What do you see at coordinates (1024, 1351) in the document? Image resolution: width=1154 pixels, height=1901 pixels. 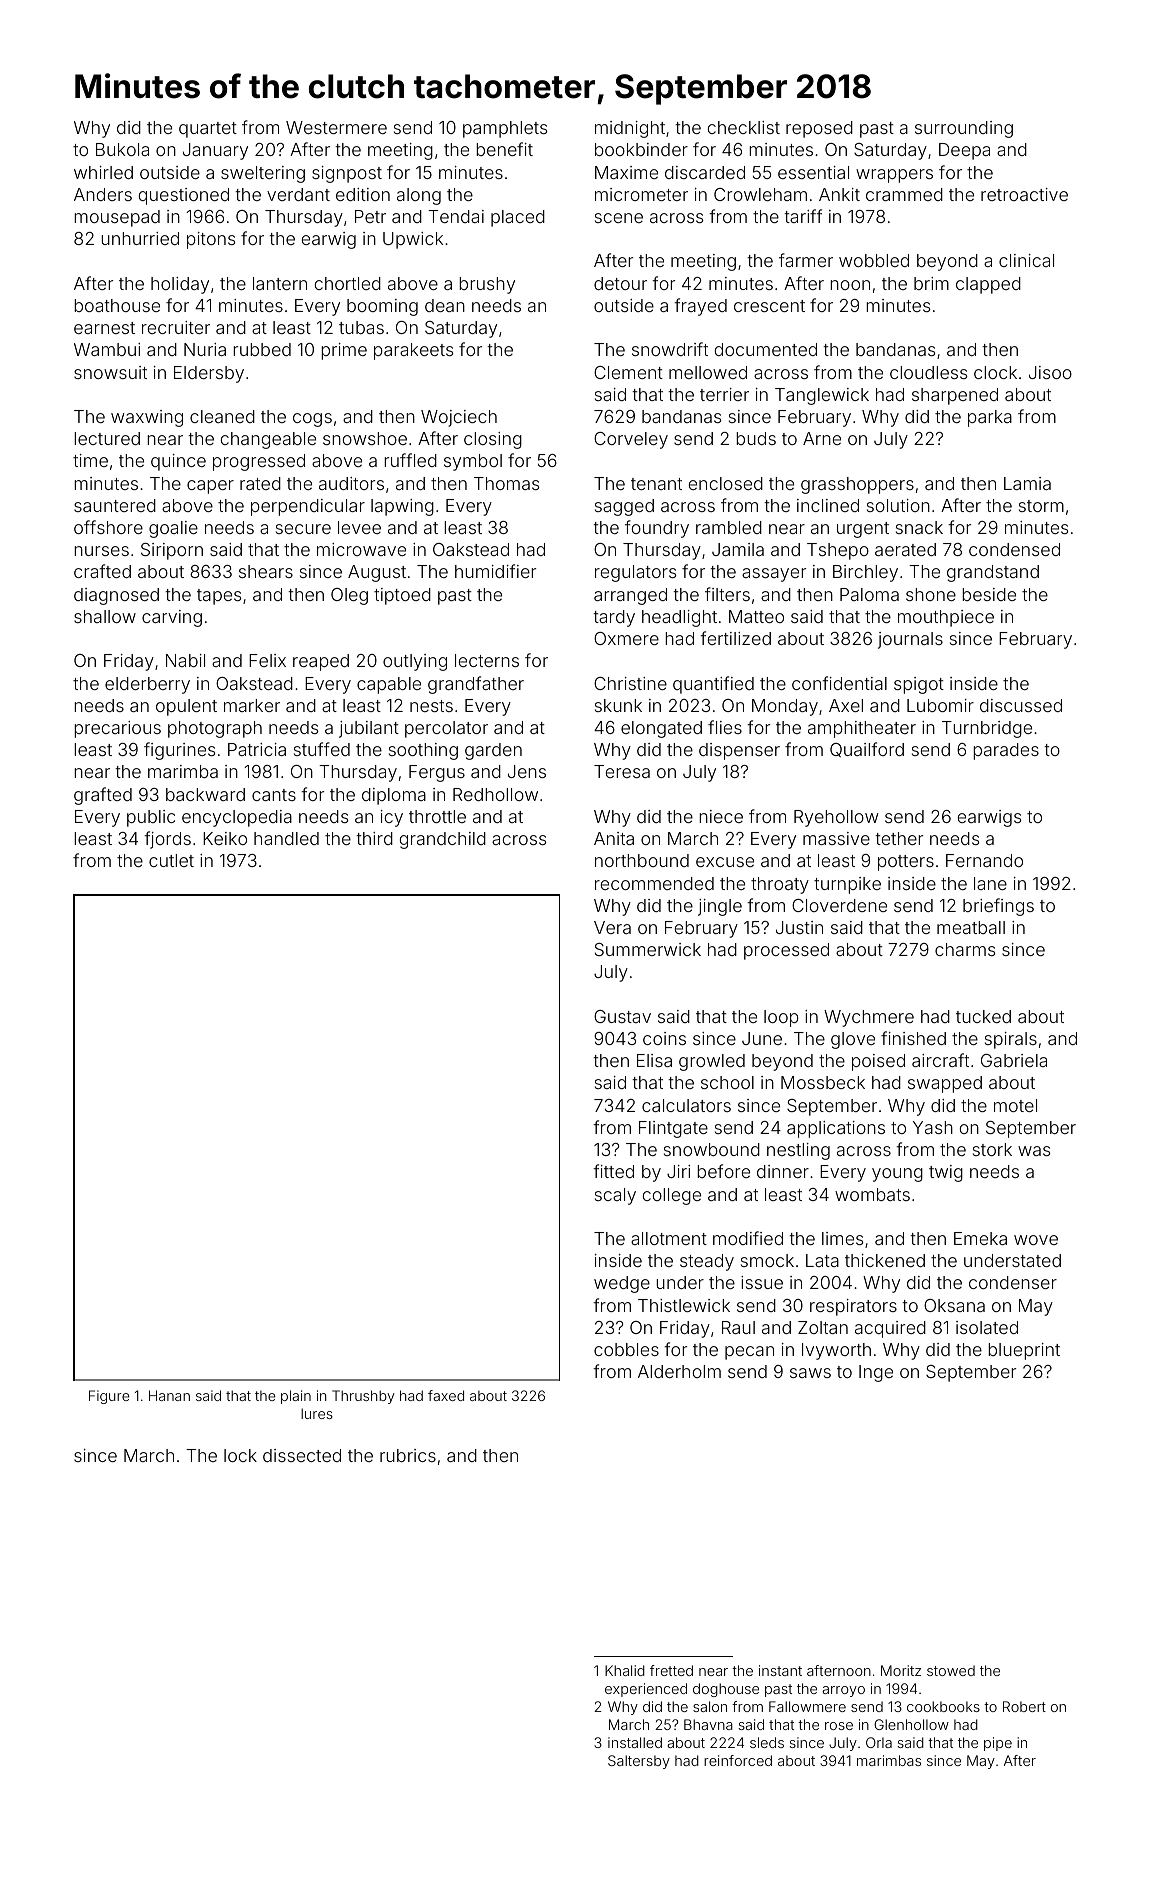 I see `blueprint` at bounding box center [1024, 1351].
